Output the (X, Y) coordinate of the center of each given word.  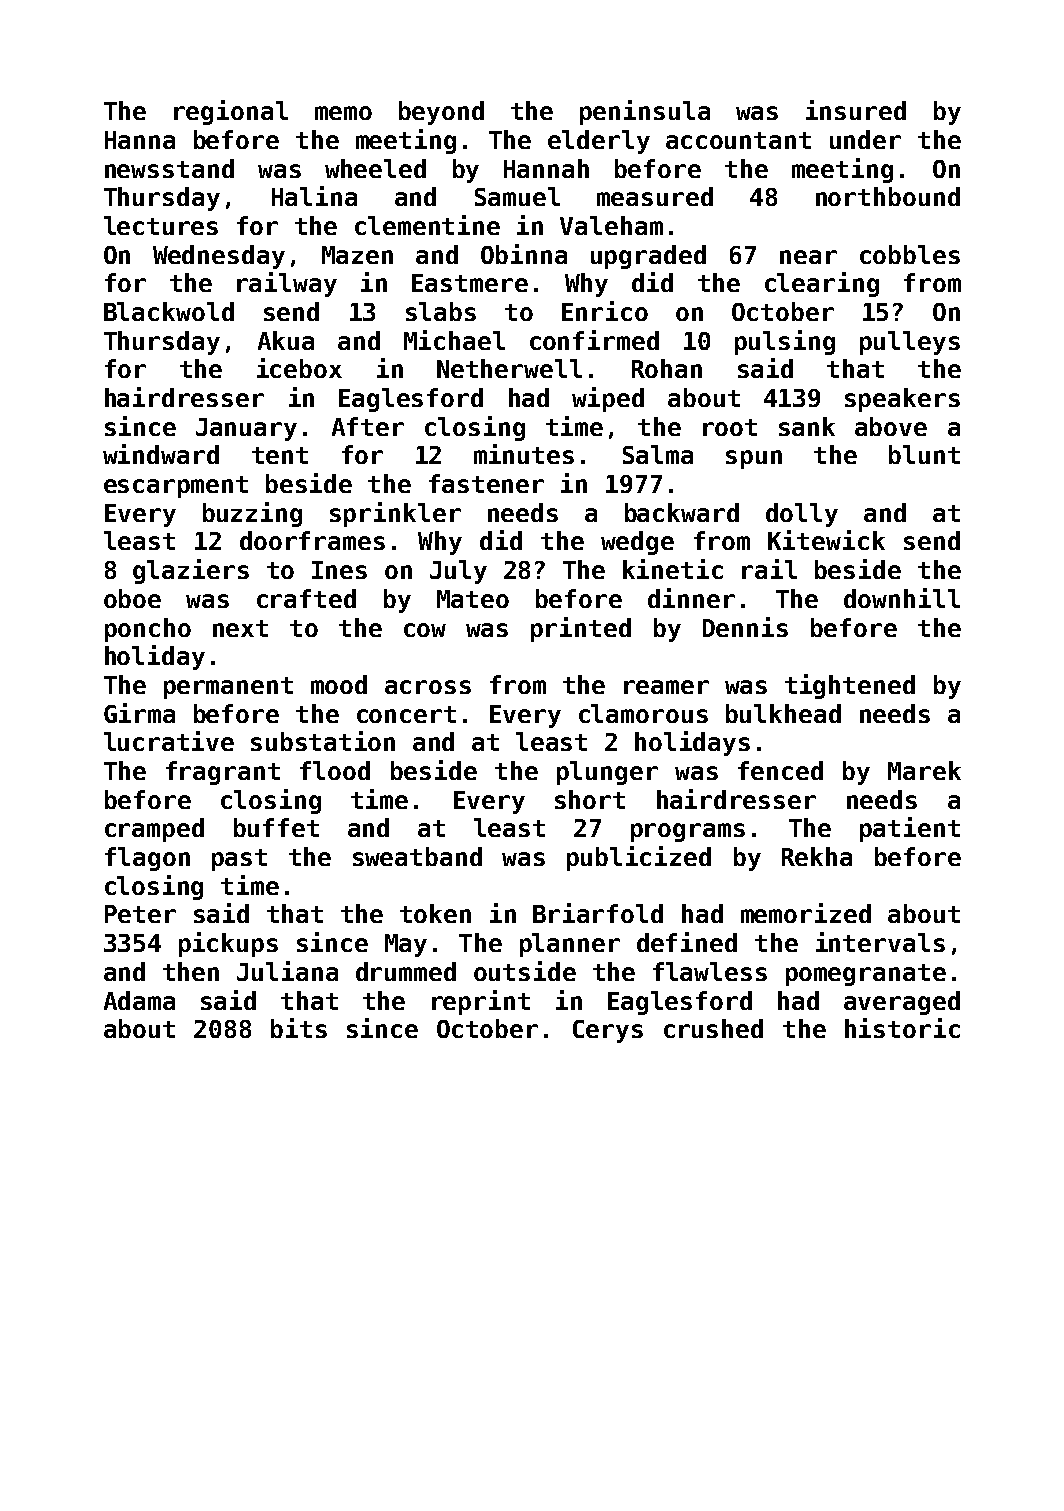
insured (856, 110)
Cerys (608, 1031)
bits (299, 1028)
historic (902, 1028)
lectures (161, 225)
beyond (441, 113)
